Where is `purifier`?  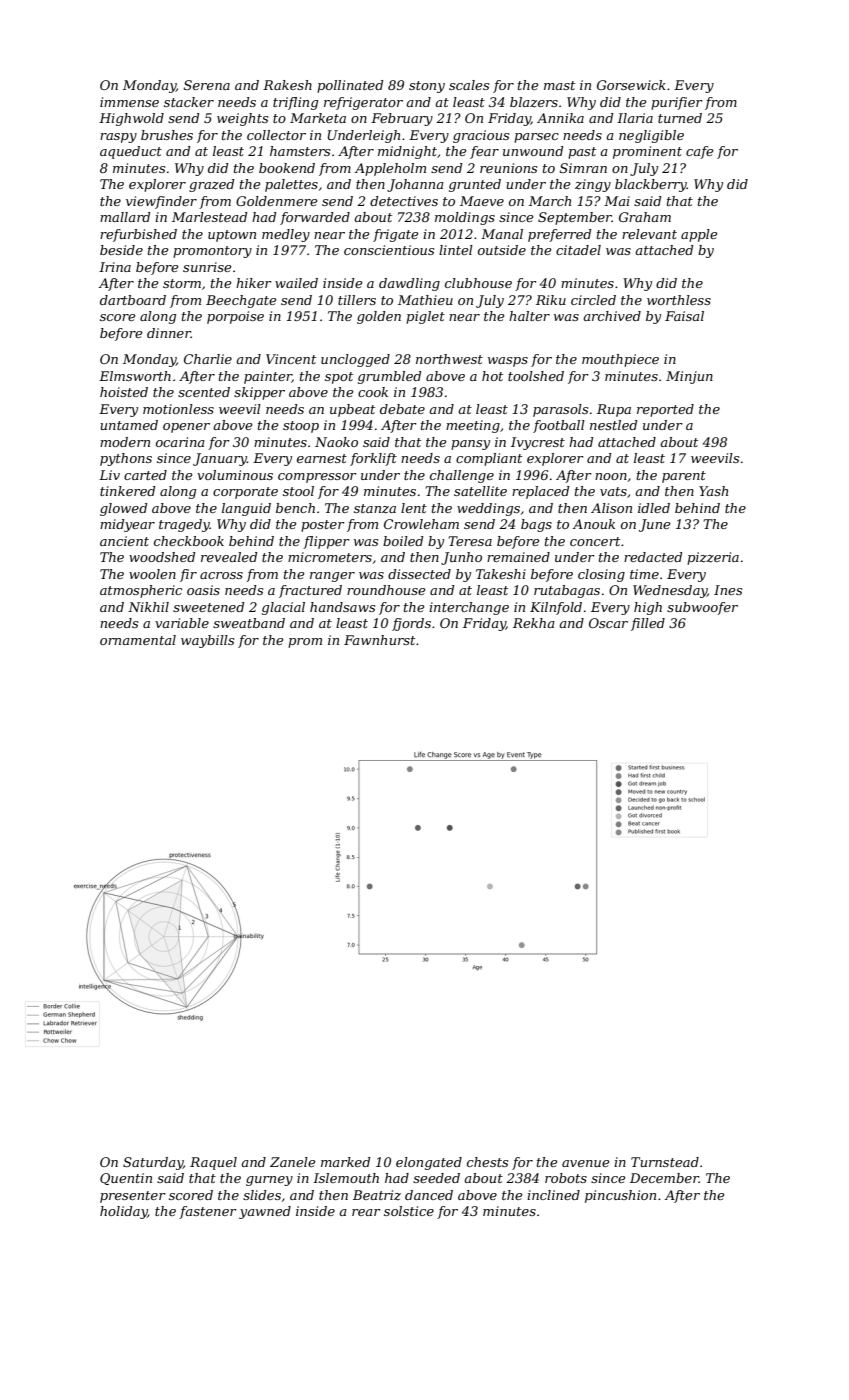 purifier is located at coordinates (677, 103).
